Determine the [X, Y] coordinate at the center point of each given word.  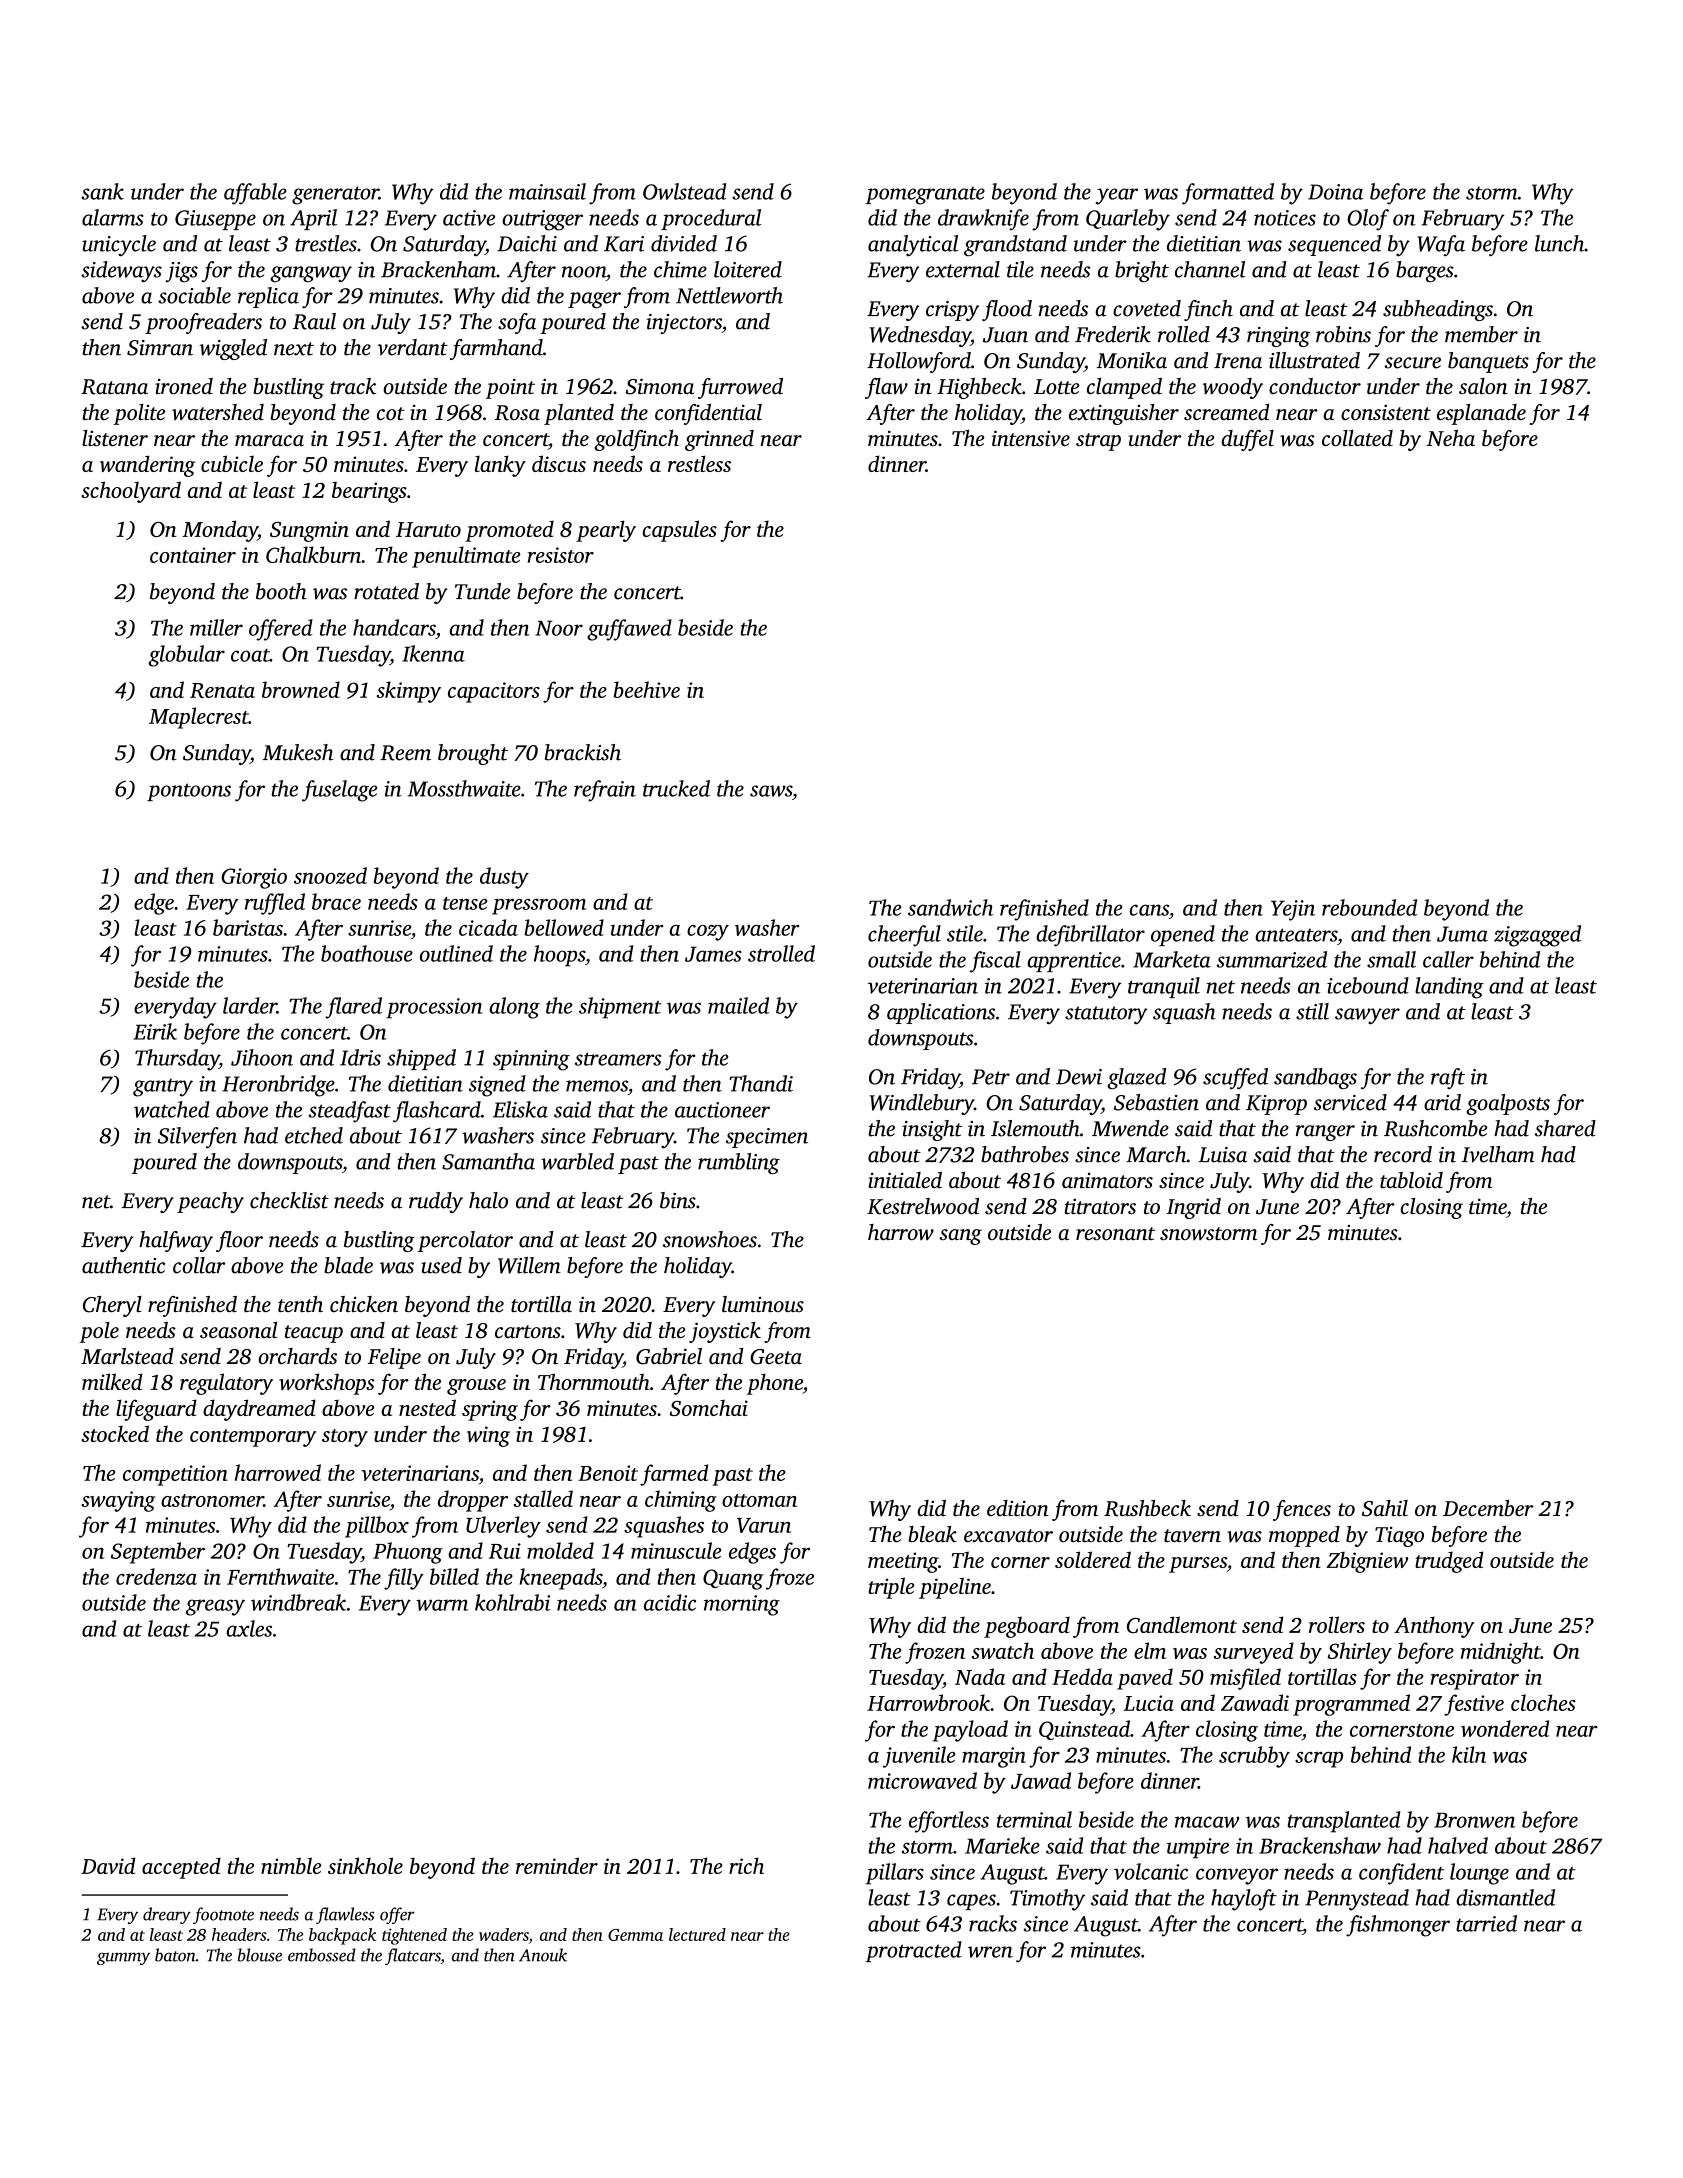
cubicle [232, 463]
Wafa [1441, 245]
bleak [932, 1534]
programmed [1351, 1705]
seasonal [238, 1330]
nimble [291, 1865]
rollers [1337, 1624]
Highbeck [979, 388]
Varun [764, 1525]
